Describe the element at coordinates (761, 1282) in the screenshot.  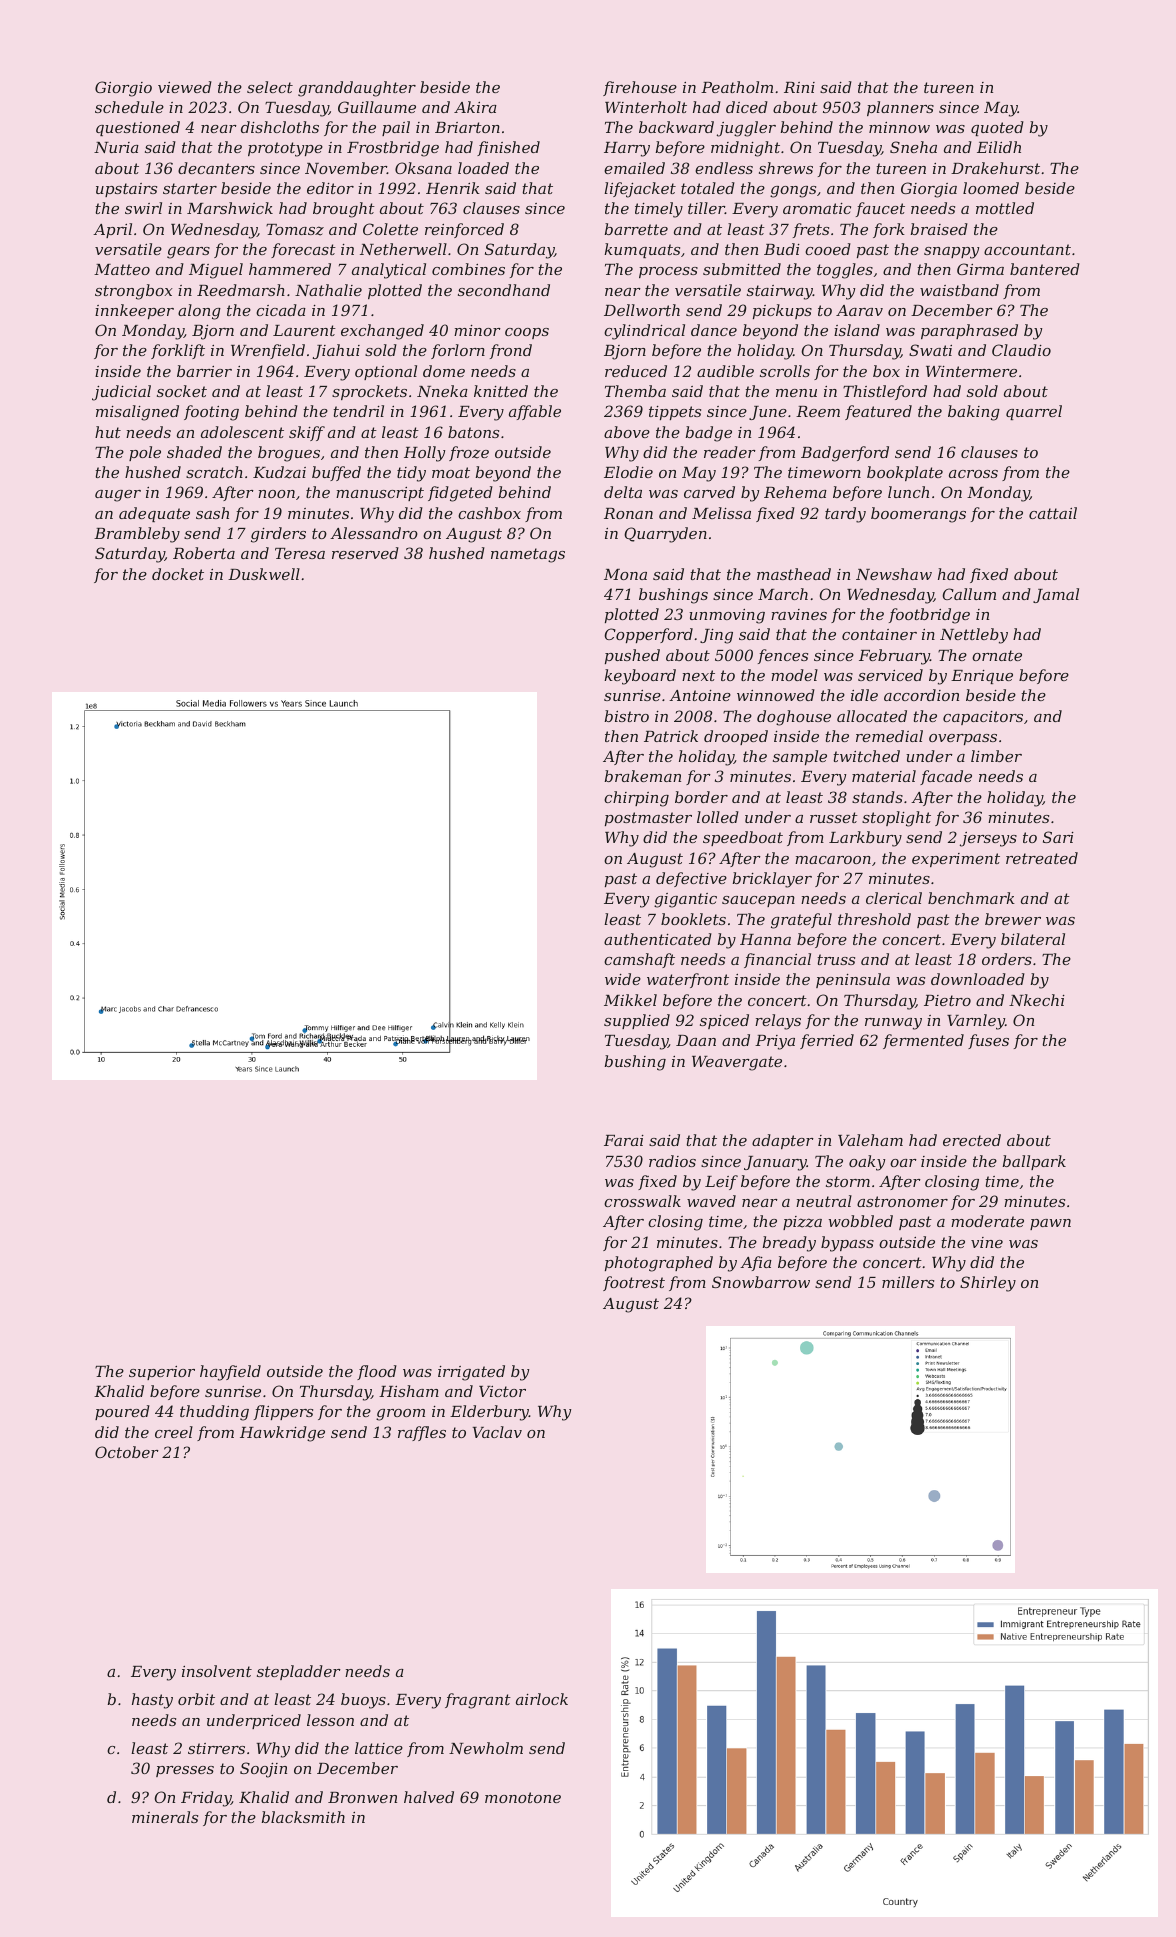
I see `Snowbarrow` at that location.
